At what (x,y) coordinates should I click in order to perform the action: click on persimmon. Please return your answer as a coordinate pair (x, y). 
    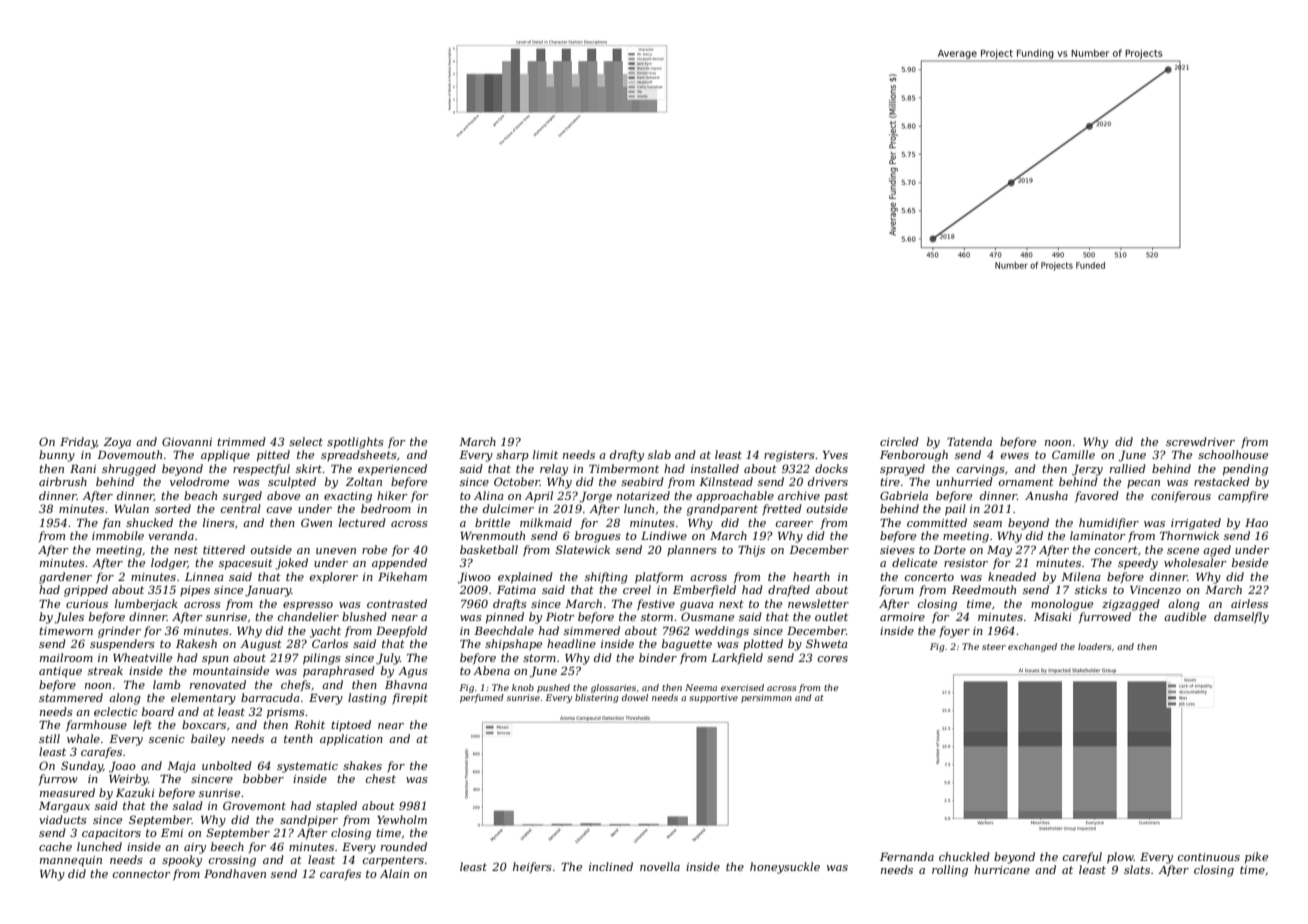
    Looking at the image, I should click on (766, 698).
